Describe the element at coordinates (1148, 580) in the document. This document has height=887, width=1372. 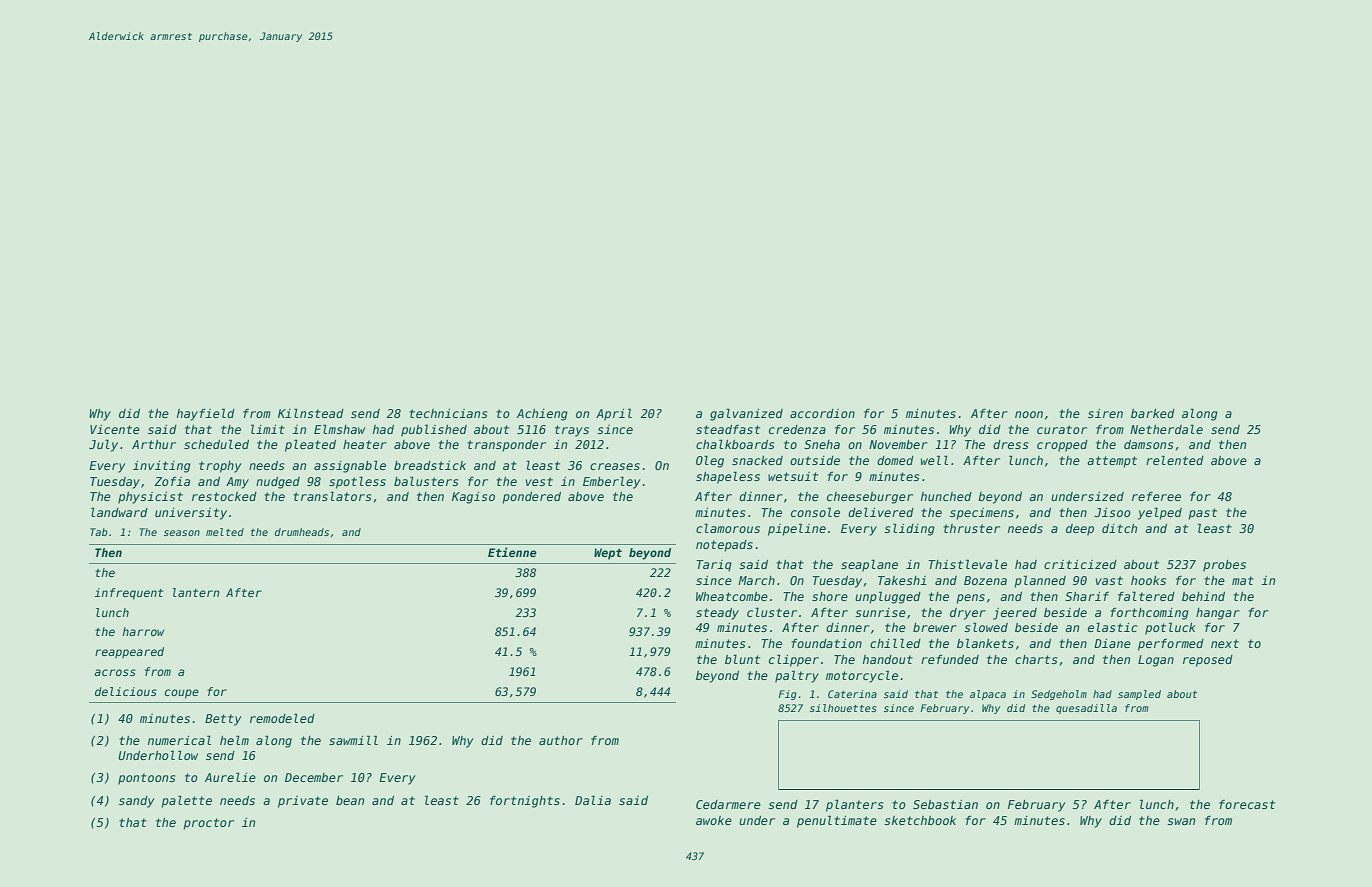
I see `hooks` at that location.
